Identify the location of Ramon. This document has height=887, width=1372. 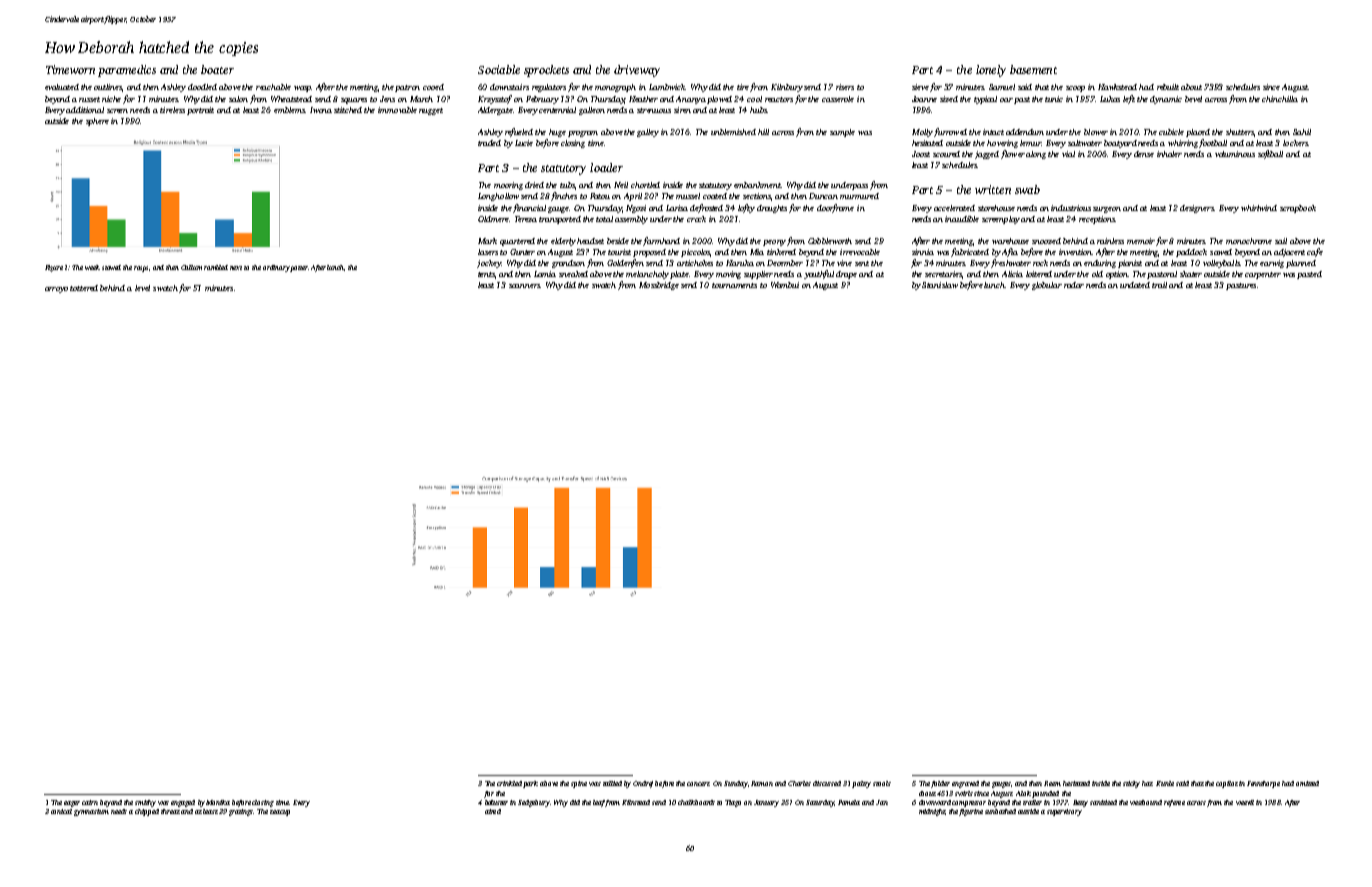
(762, 783).
